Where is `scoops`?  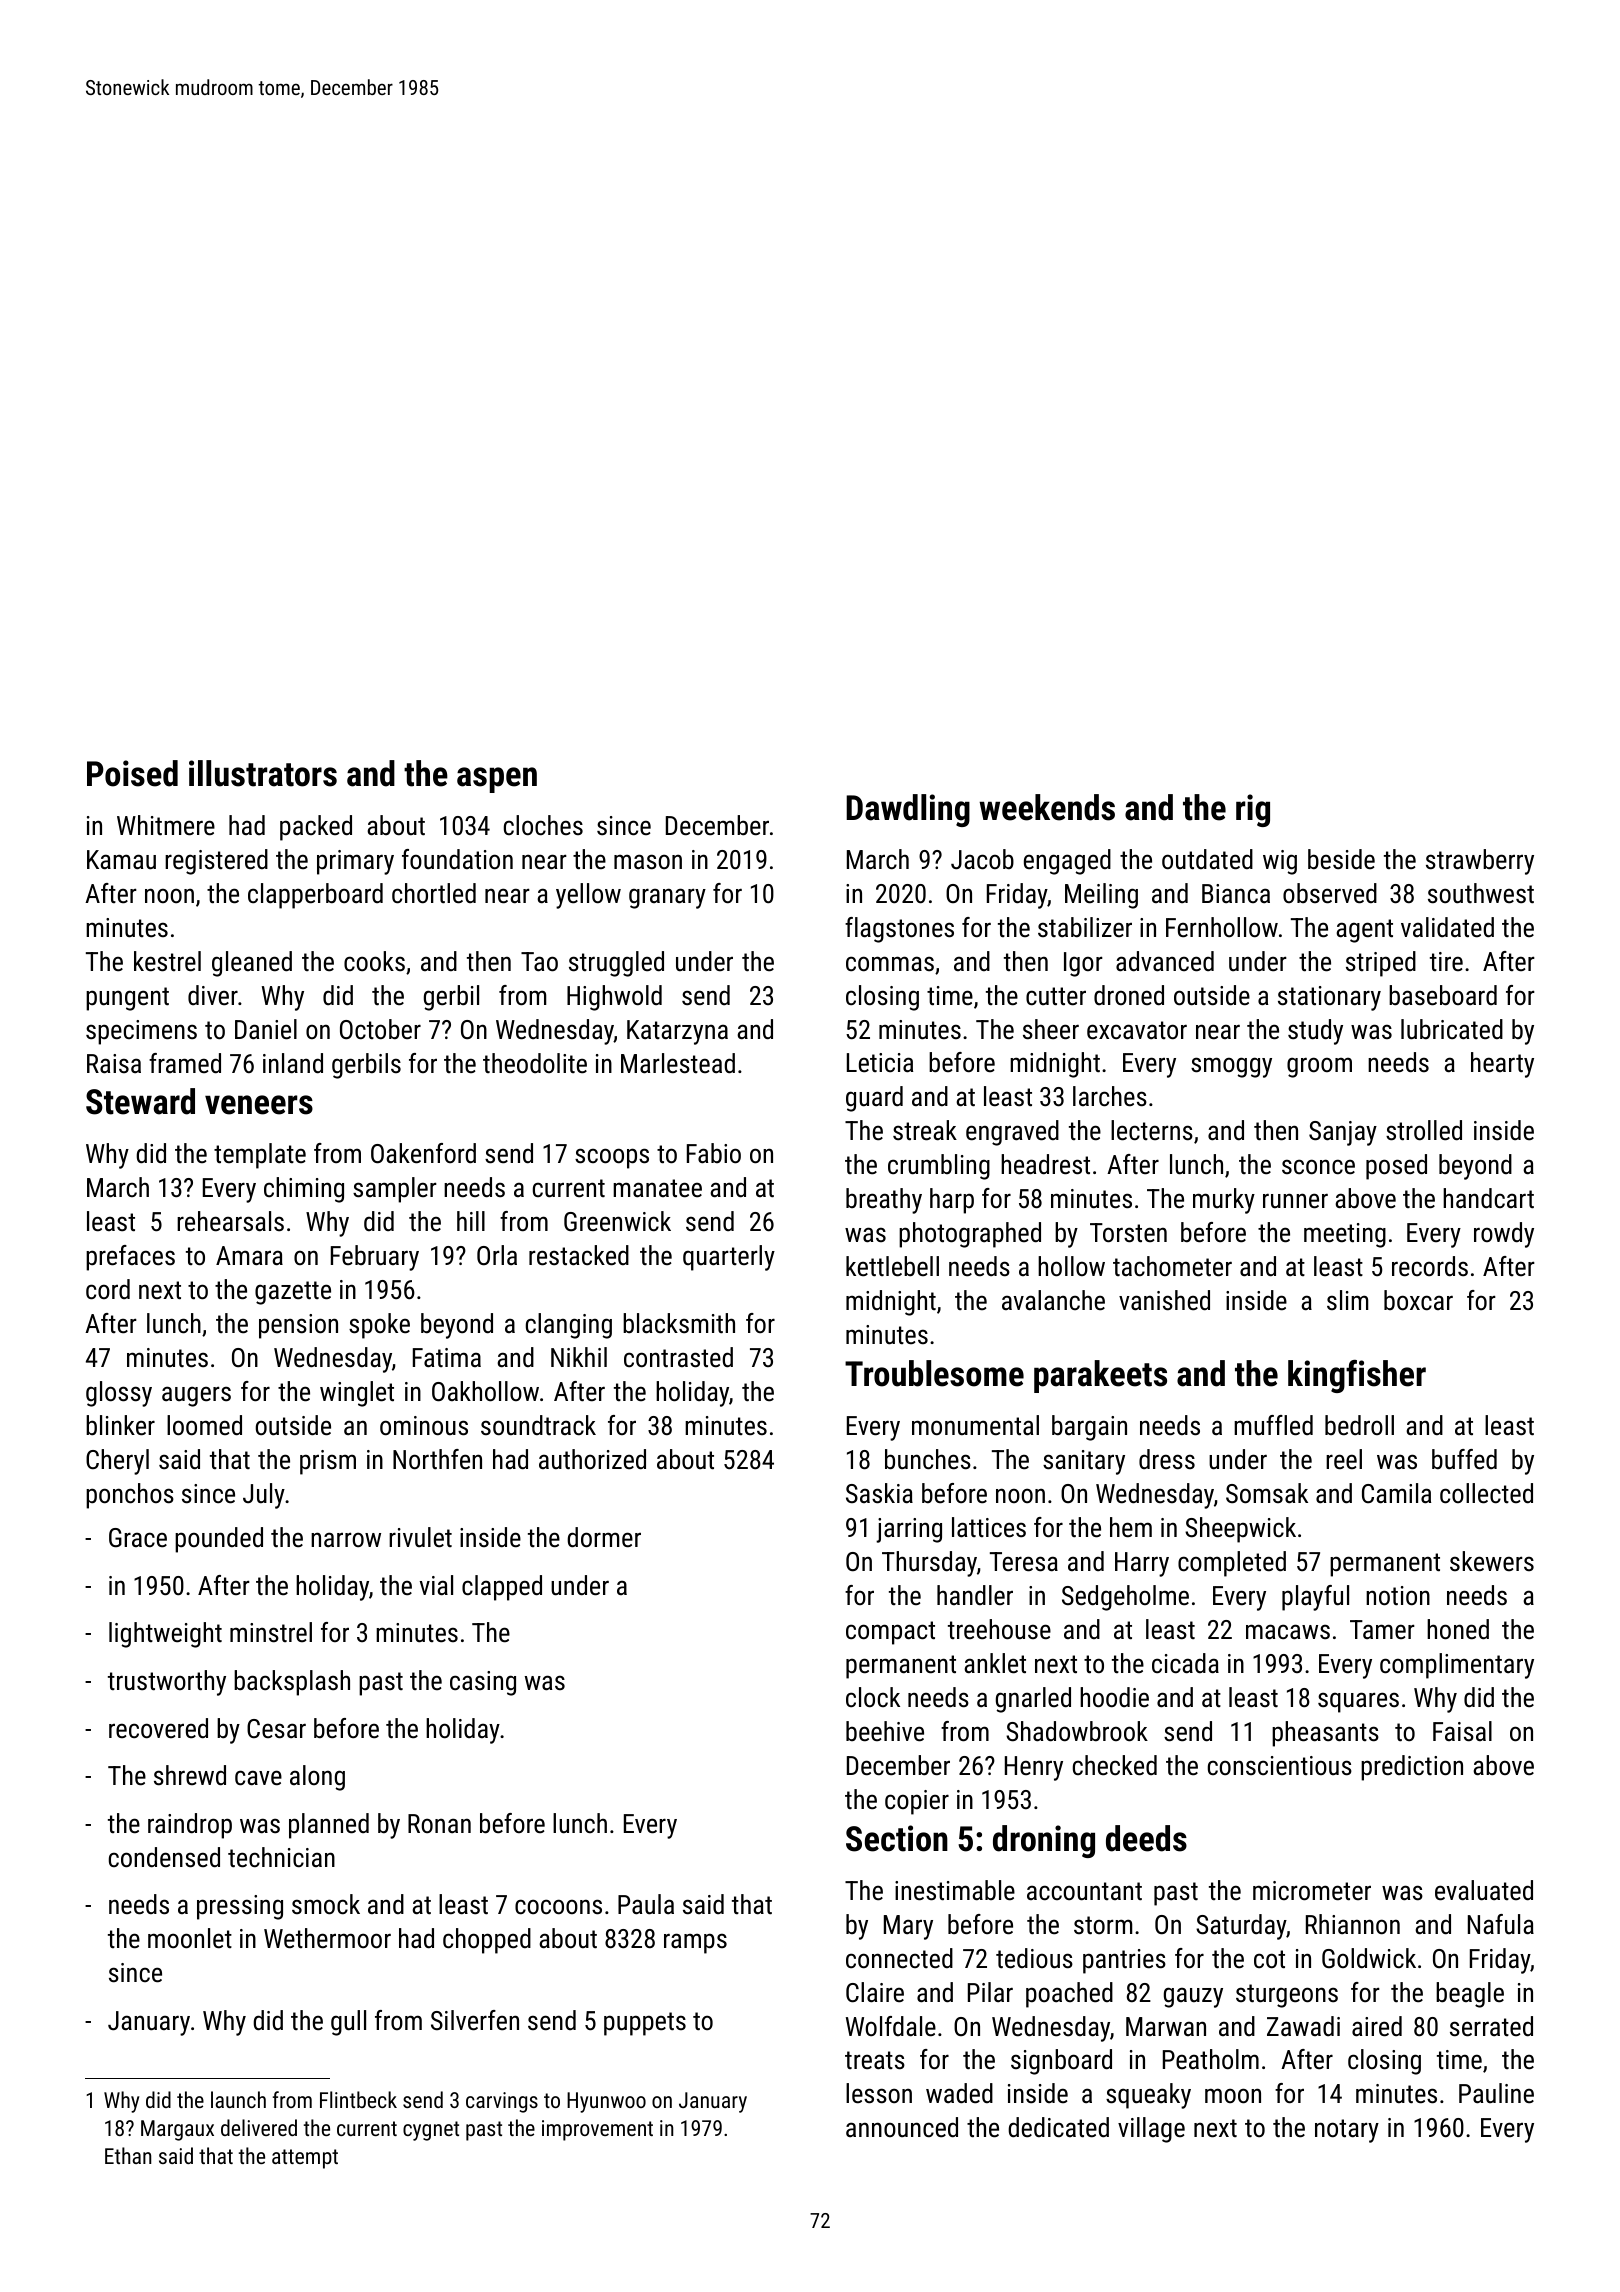
scoops is located at coordinates (612, 1158).
